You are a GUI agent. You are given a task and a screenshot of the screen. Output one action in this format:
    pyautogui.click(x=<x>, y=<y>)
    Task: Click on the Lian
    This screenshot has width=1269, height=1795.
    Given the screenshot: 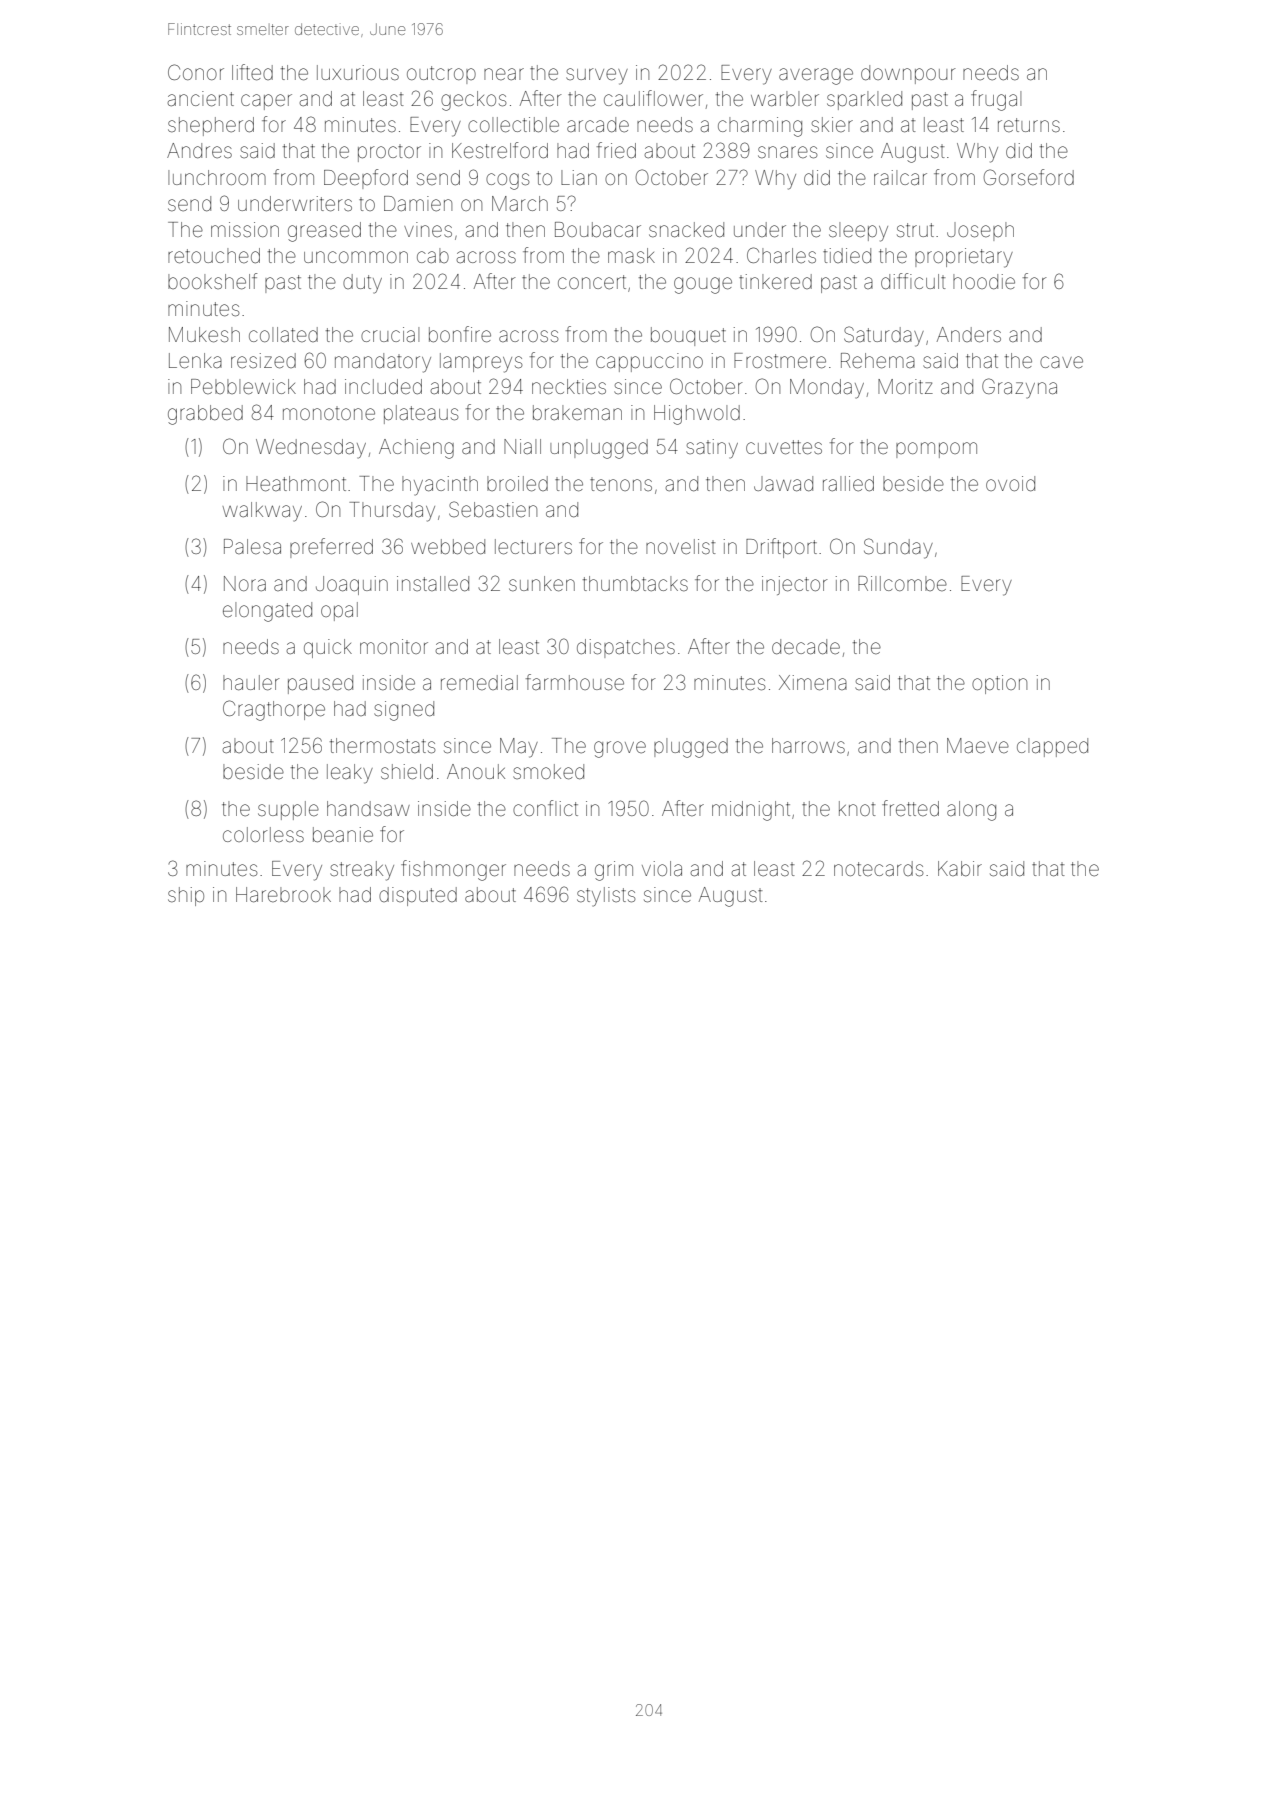 What is the action you would take?
    pyautogui.click(x=579, y=177)
